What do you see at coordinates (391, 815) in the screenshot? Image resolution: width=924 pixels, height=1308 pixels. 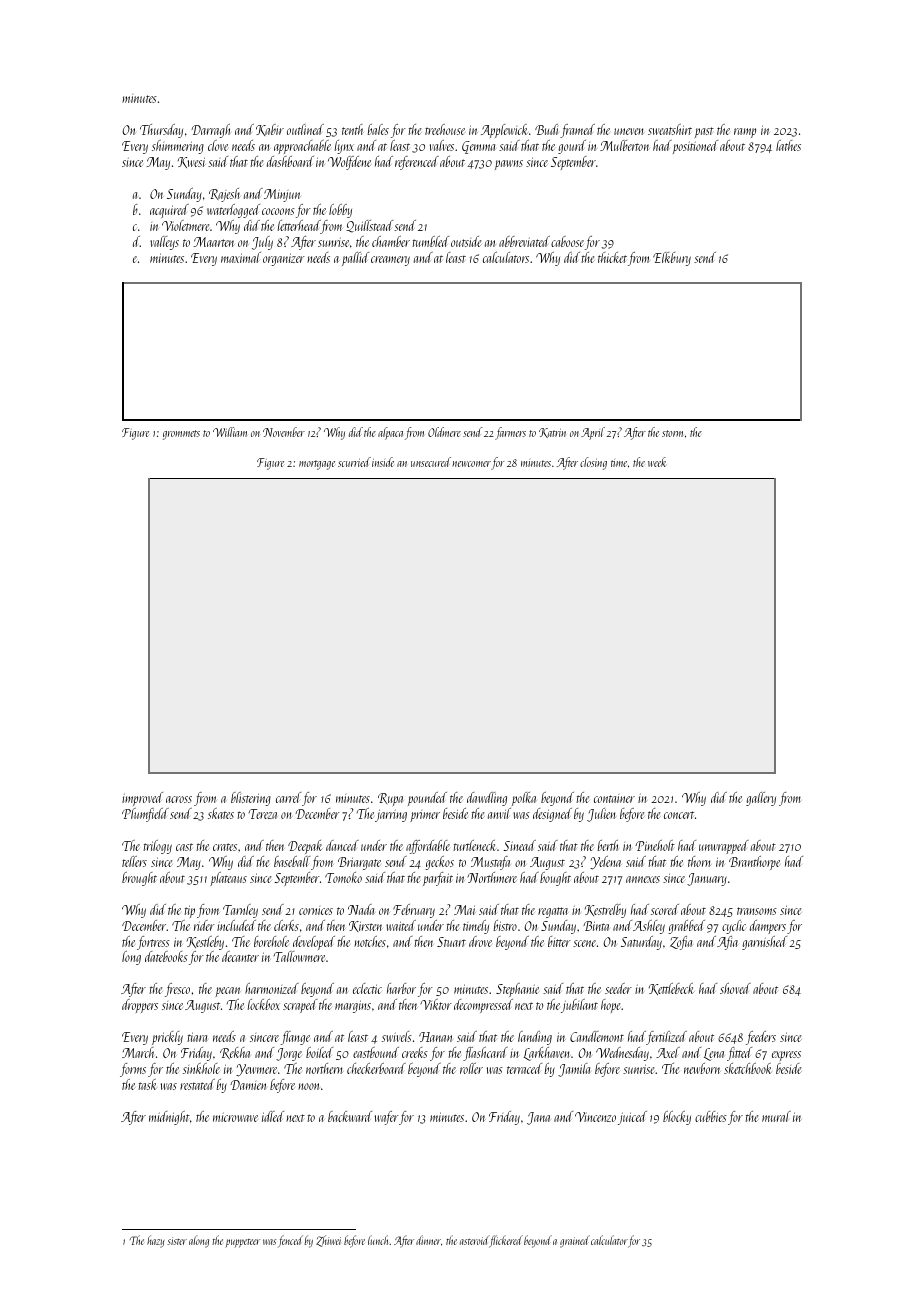 I see `jarring` at bounding box center [391, 815].
